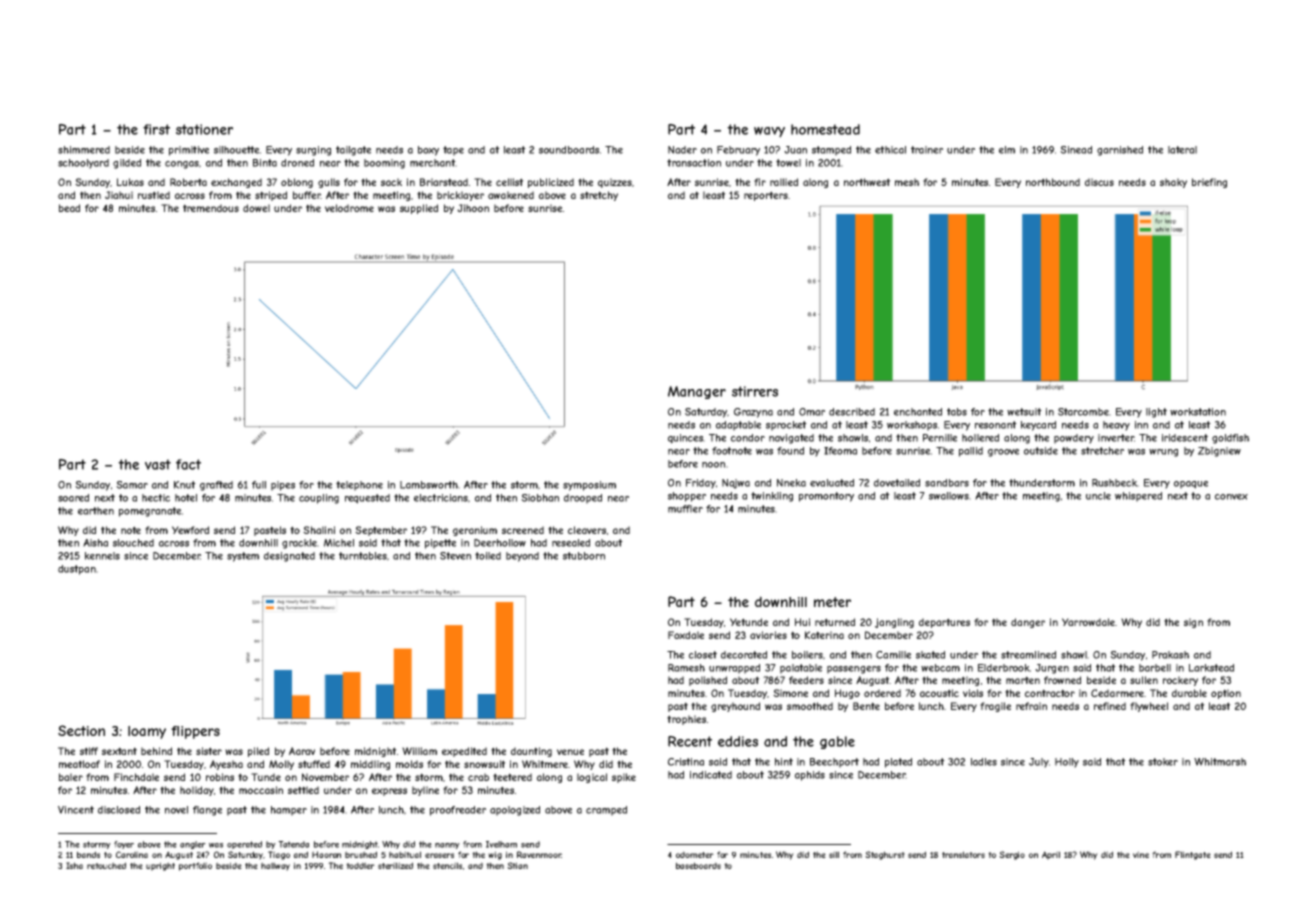  What do you see at coordinates (584, 556) in the image?
I see `stubborn` at bounding box center [584, 556].
